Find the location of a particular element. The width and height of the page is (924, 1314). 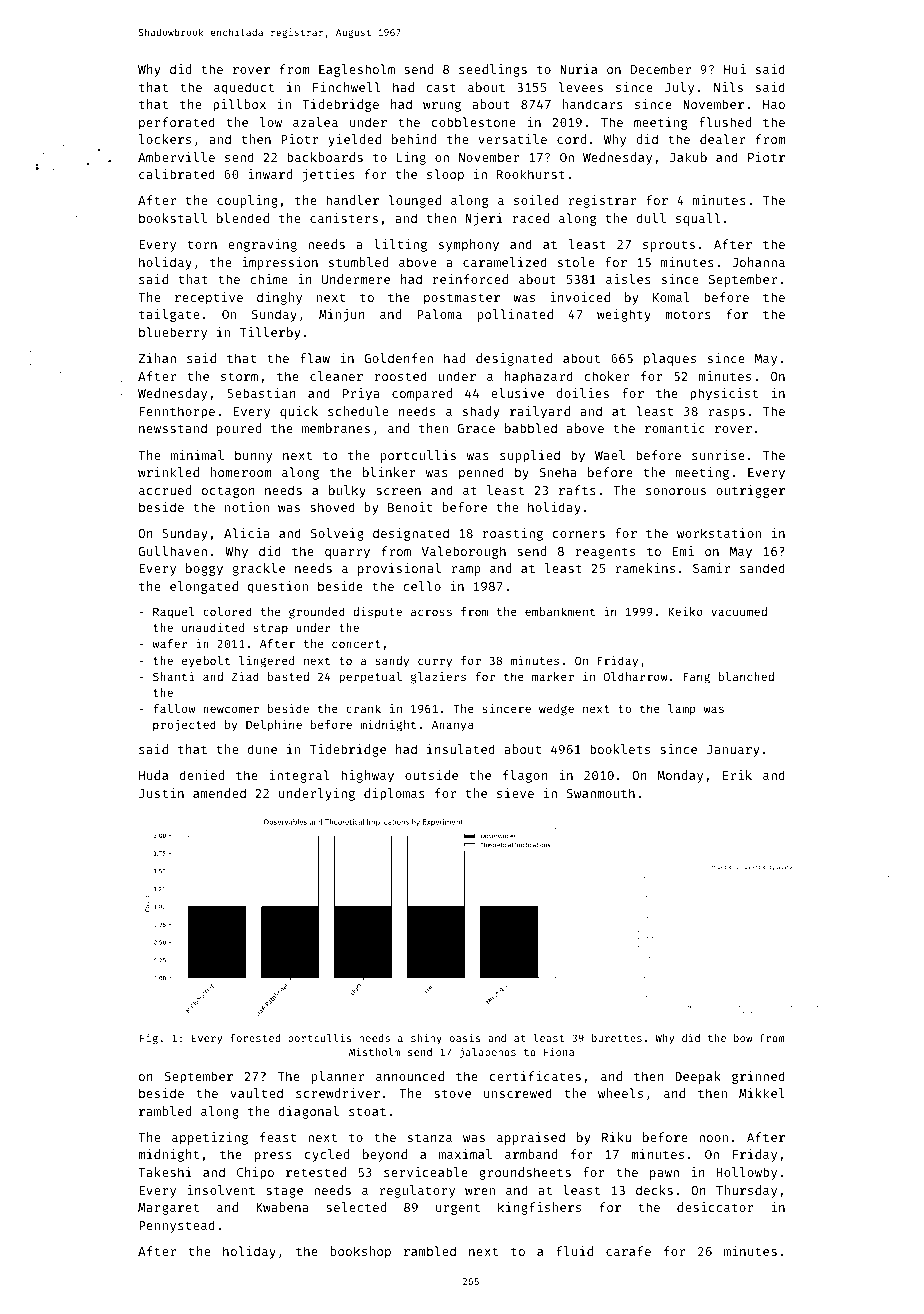

forested is located at coordinates (255, 1038).
